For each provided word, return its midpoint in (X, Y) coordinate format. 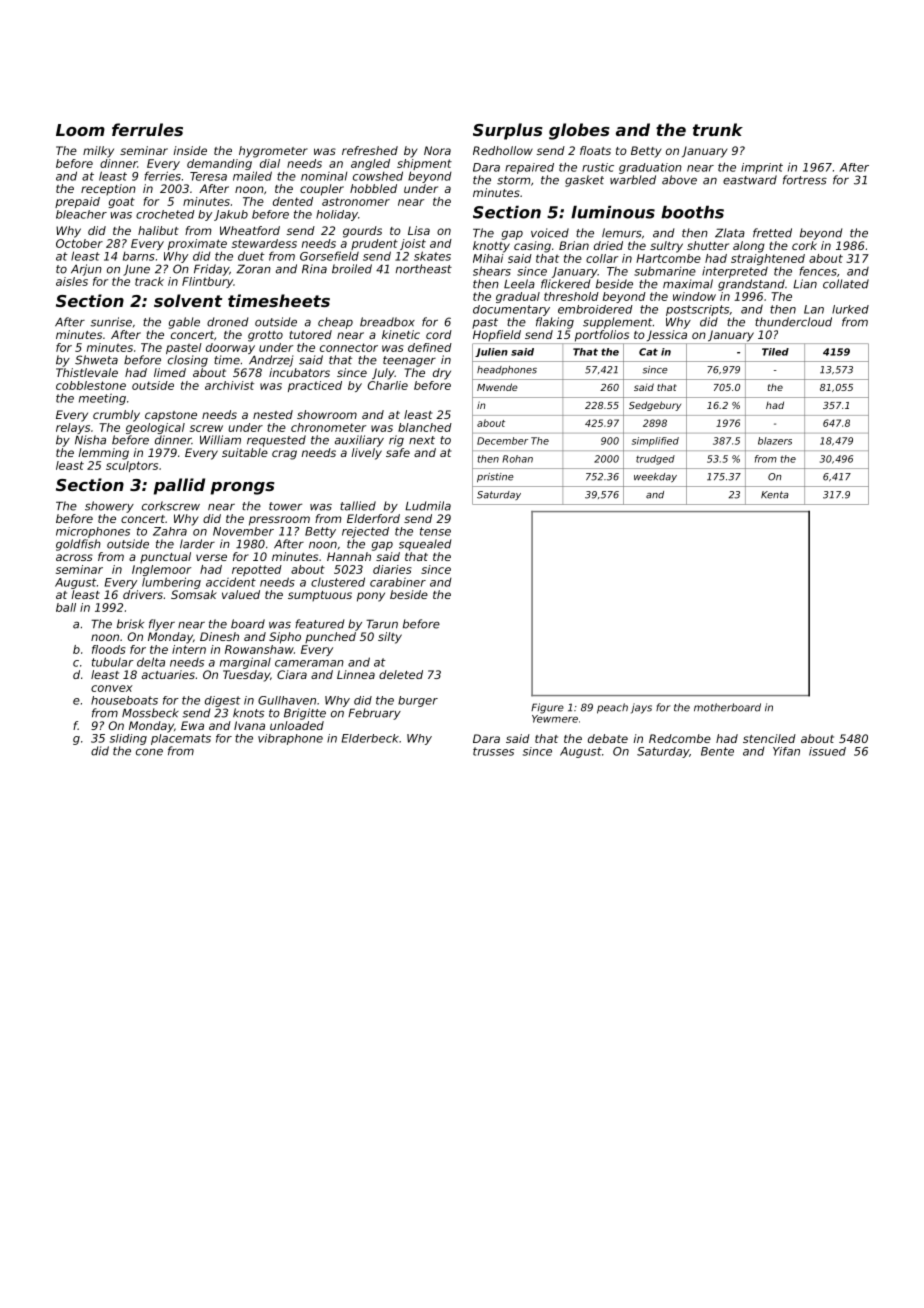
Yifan (786, 751)
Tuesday (246, 676)
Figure (547, 708)
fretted (772, 233)
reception (108, 189)
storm (514, 180)
